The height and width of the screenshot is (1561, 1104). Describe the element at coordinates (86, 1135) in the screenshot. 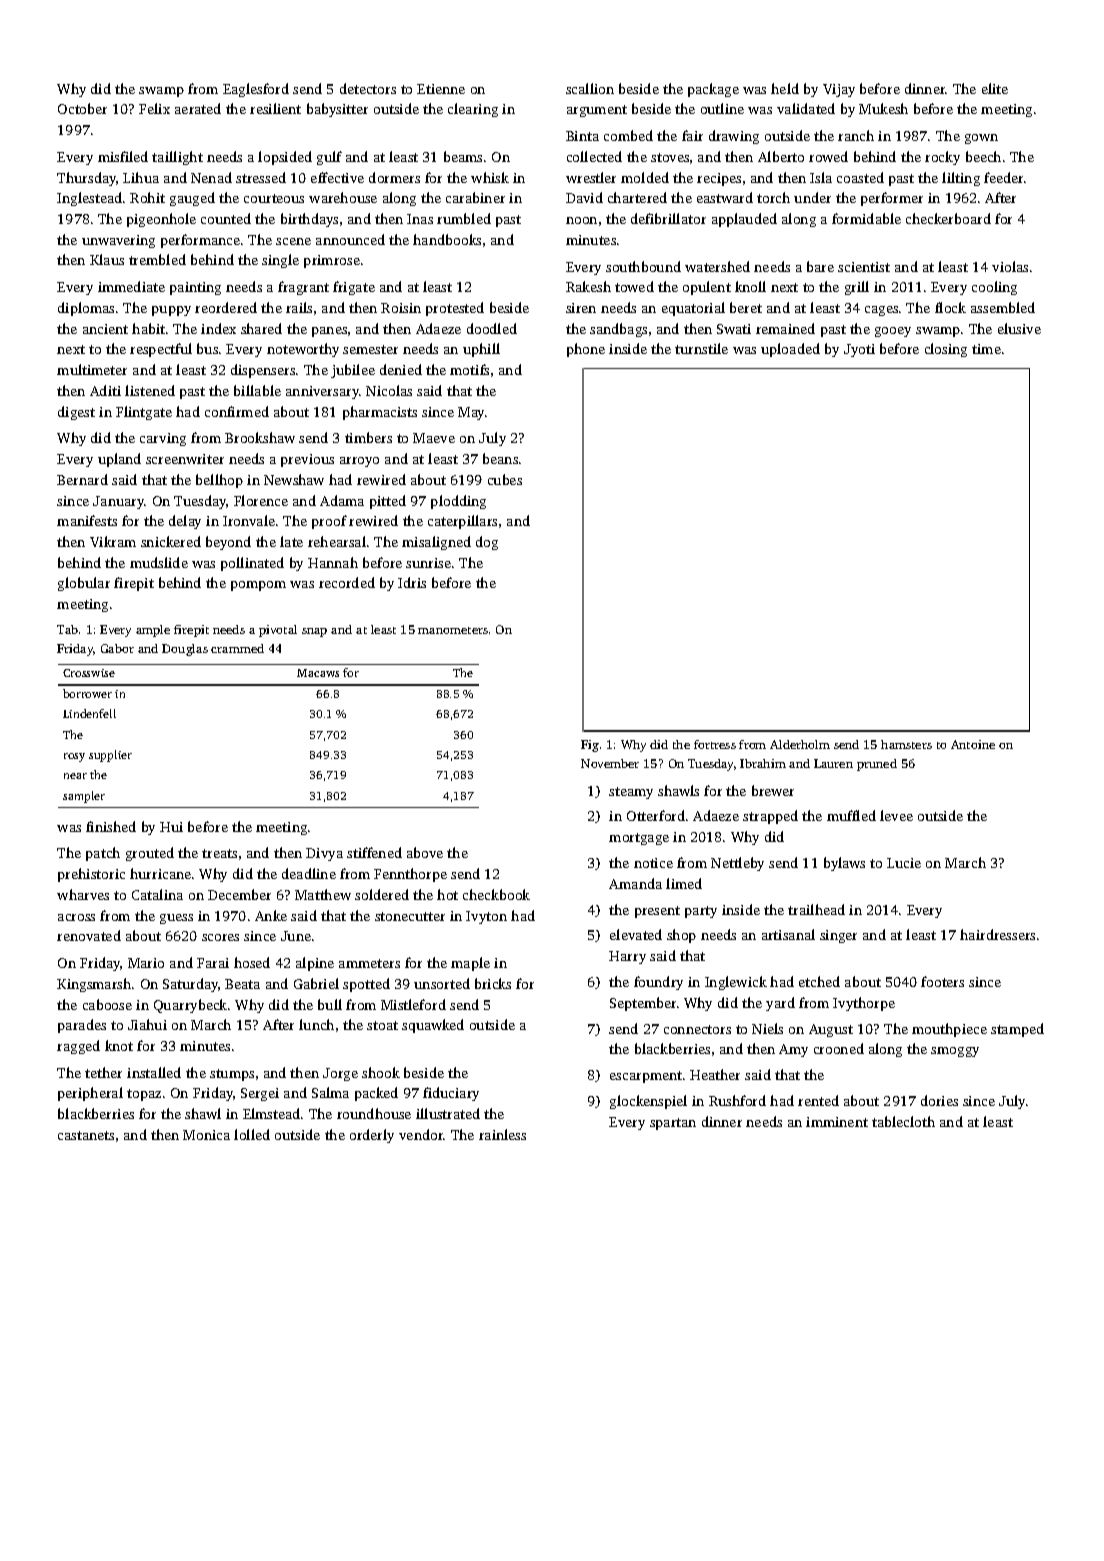

I see `castanets` at that location.
